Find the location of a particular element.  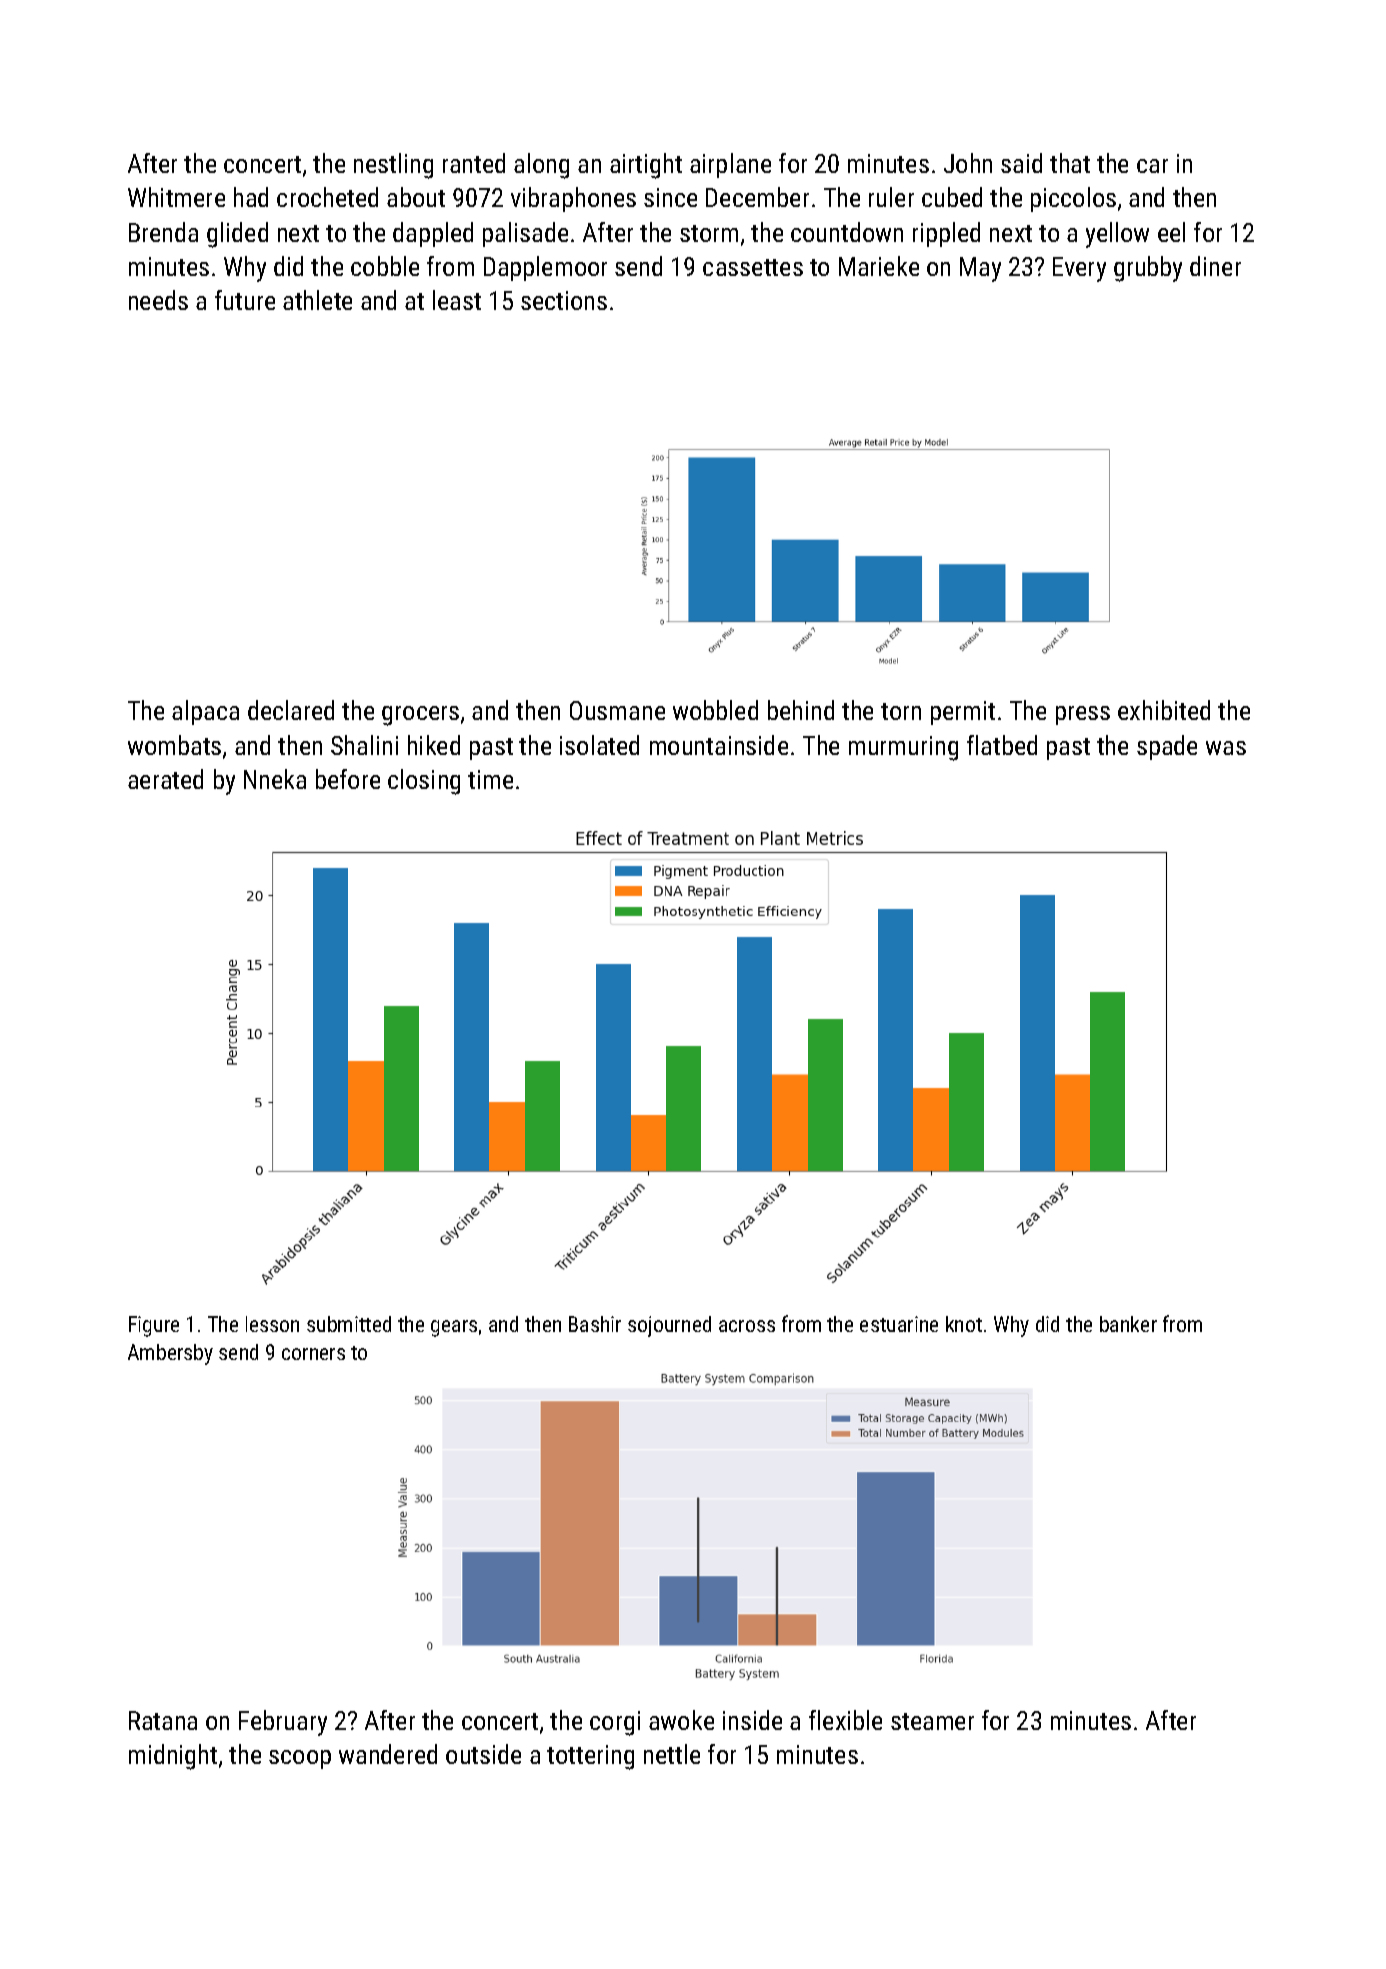

lesson is located at coordinates (272, 1324).
